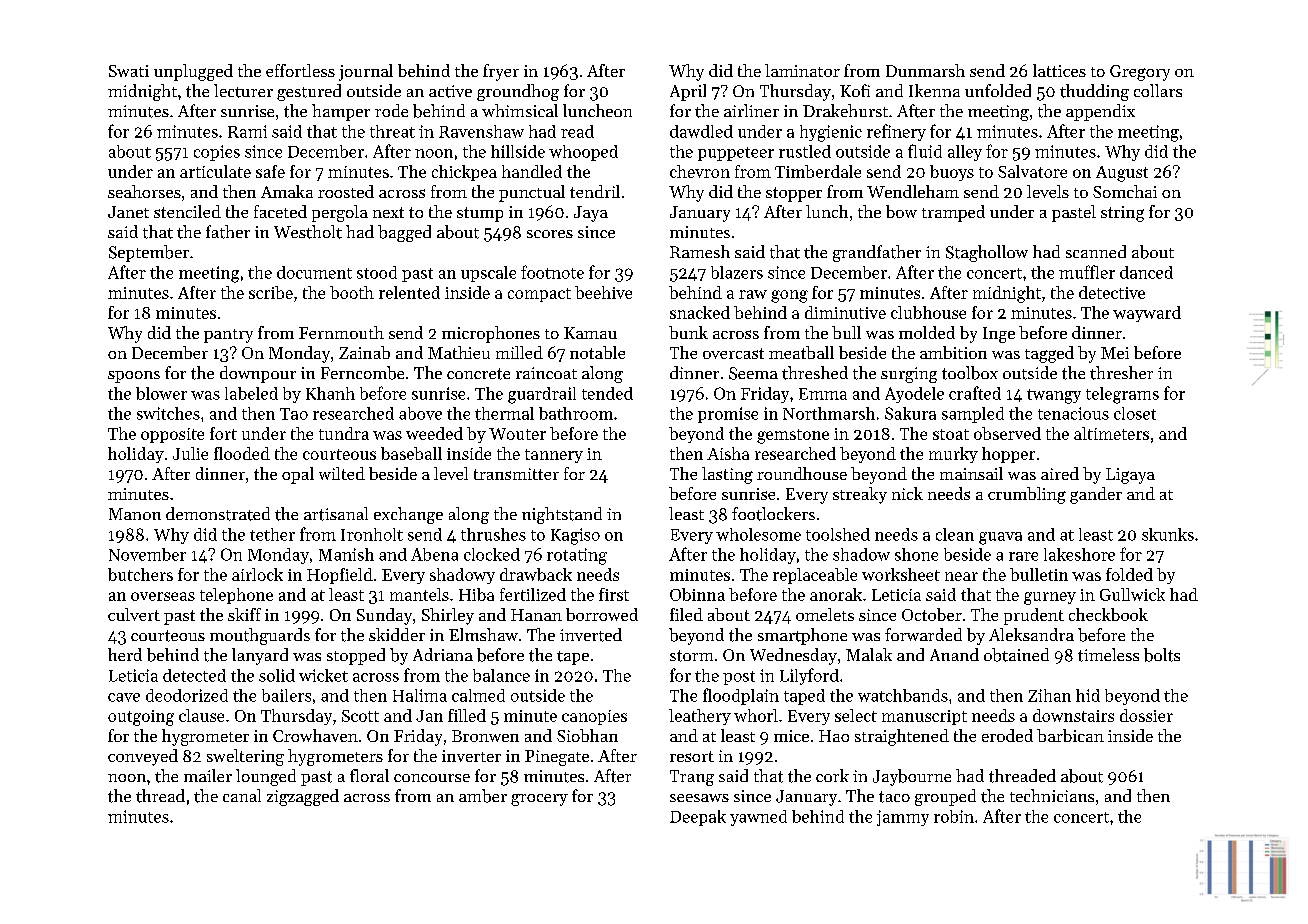 This image has width=1308, height=924. What do you see at coordinates (346, 191) in the image?
I see `roosted` at bounding box center [346, 191].
